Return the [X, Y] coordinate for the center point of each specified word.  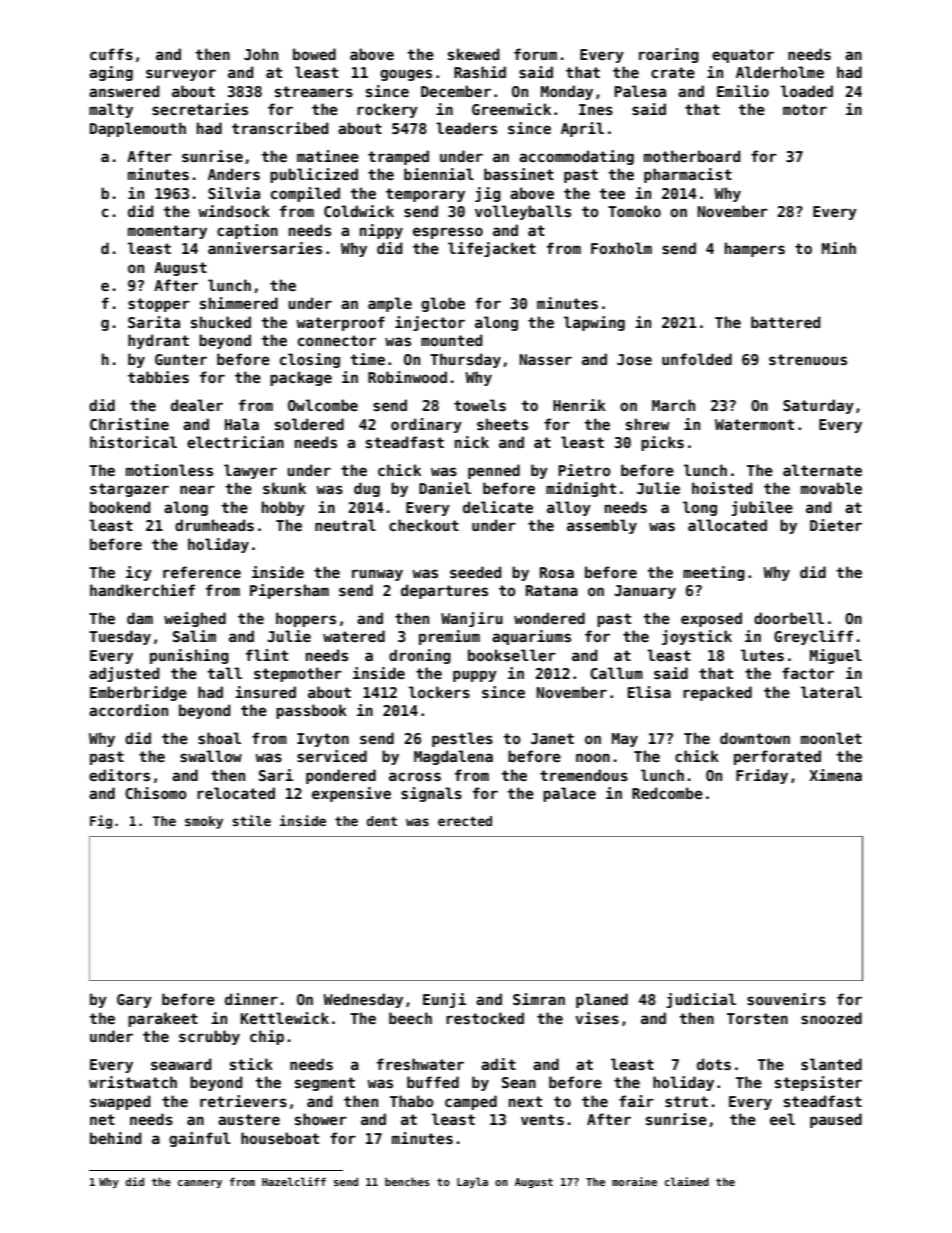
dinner [251, 999]
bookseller [512, 655]
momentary [167, 232]
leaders [466, 128]
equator [743, 56]
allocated [727, 525]
